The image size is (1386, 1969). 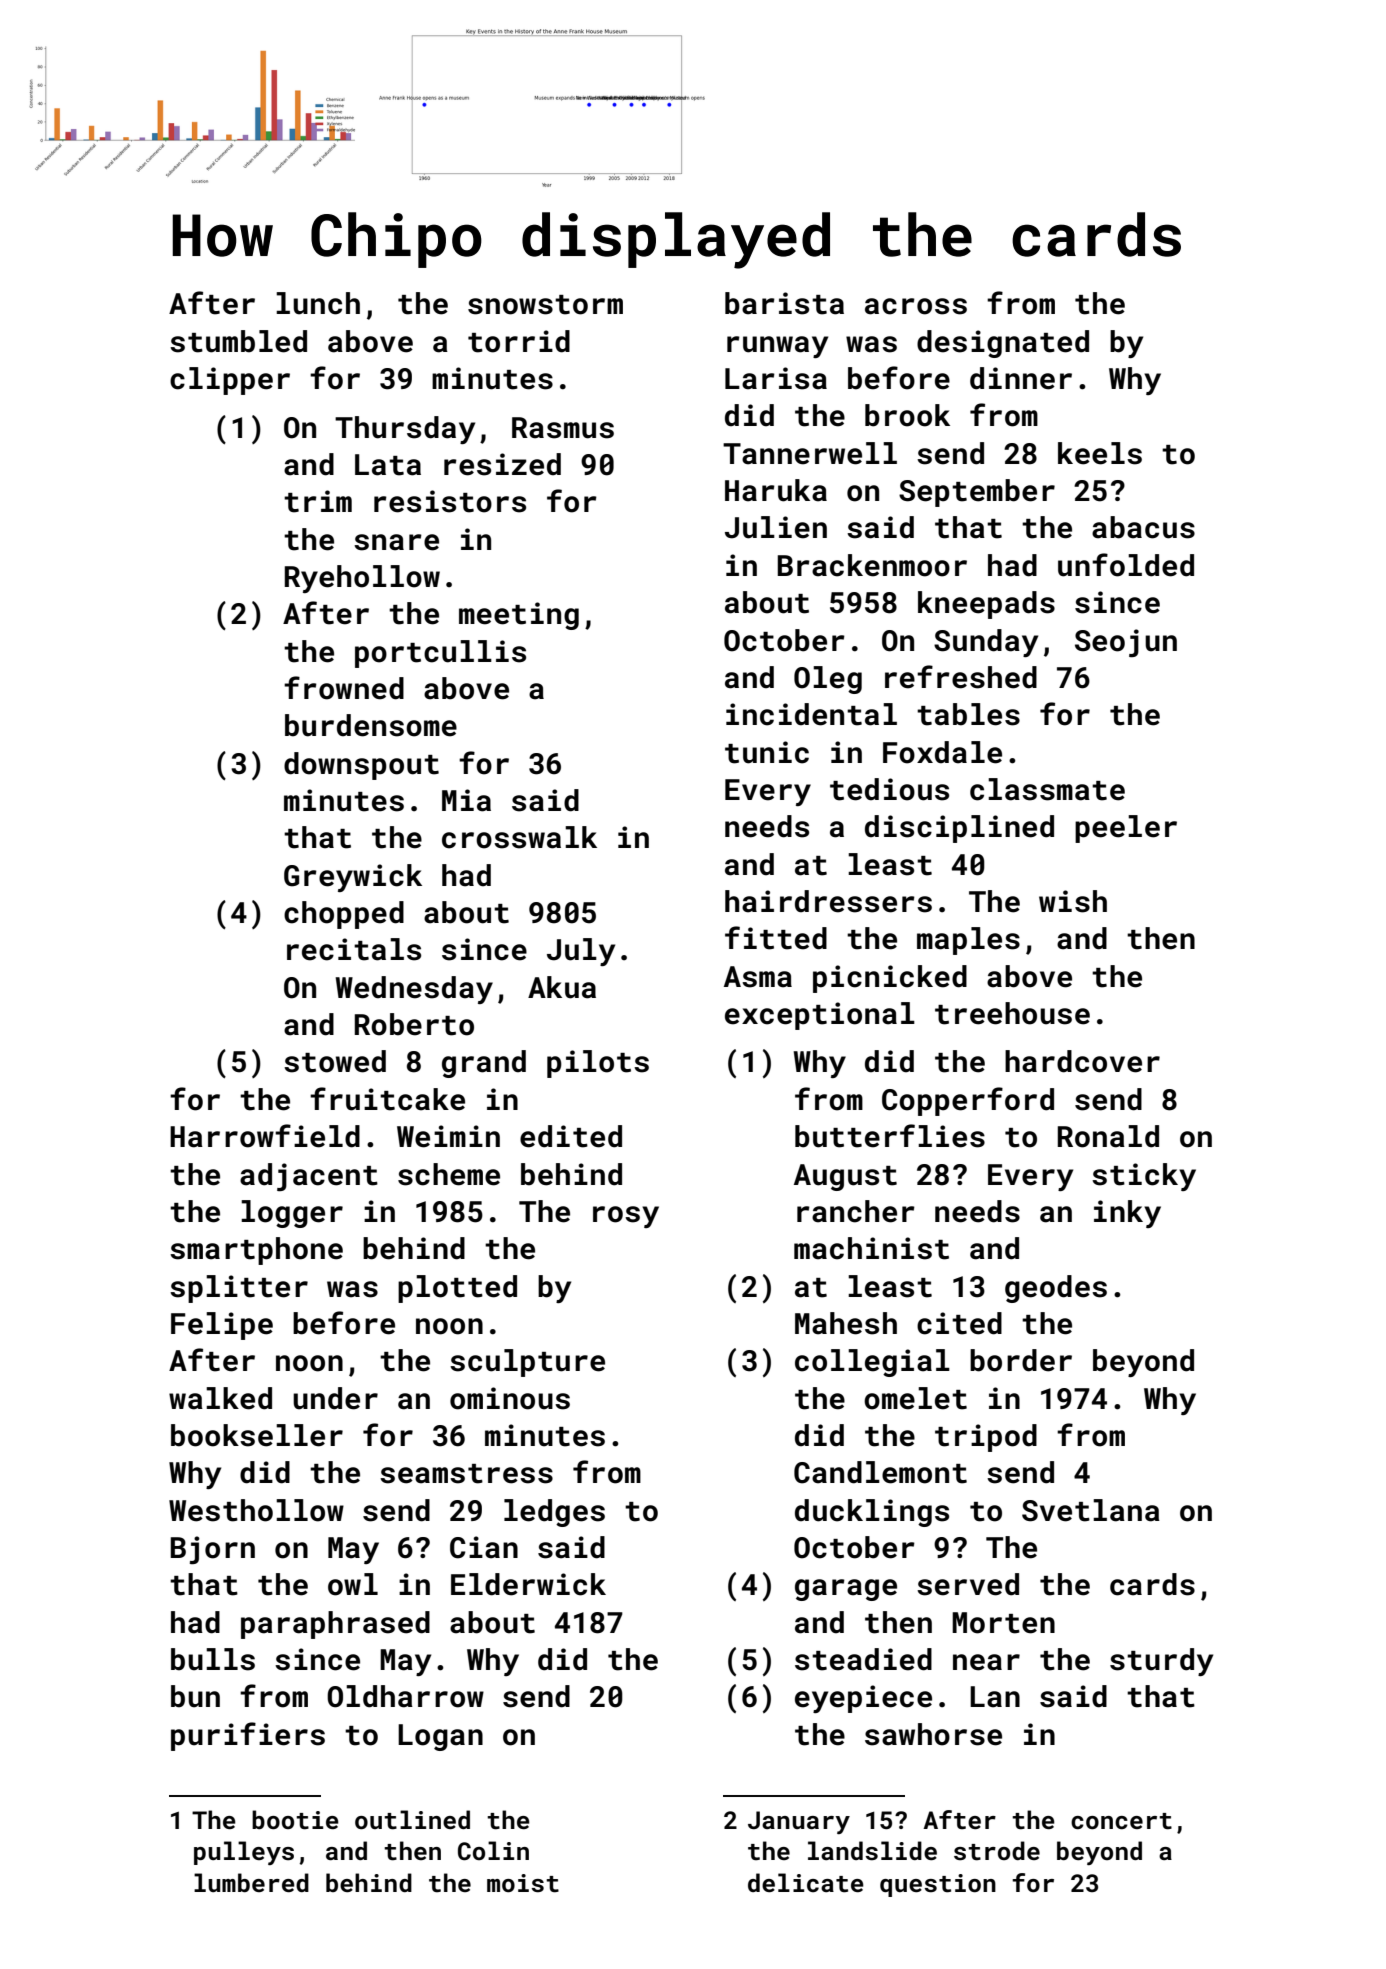 What do you see at coordinates (523, 1883) in the screenshot?
I see `moist` at bounding box center [523, 1883].
